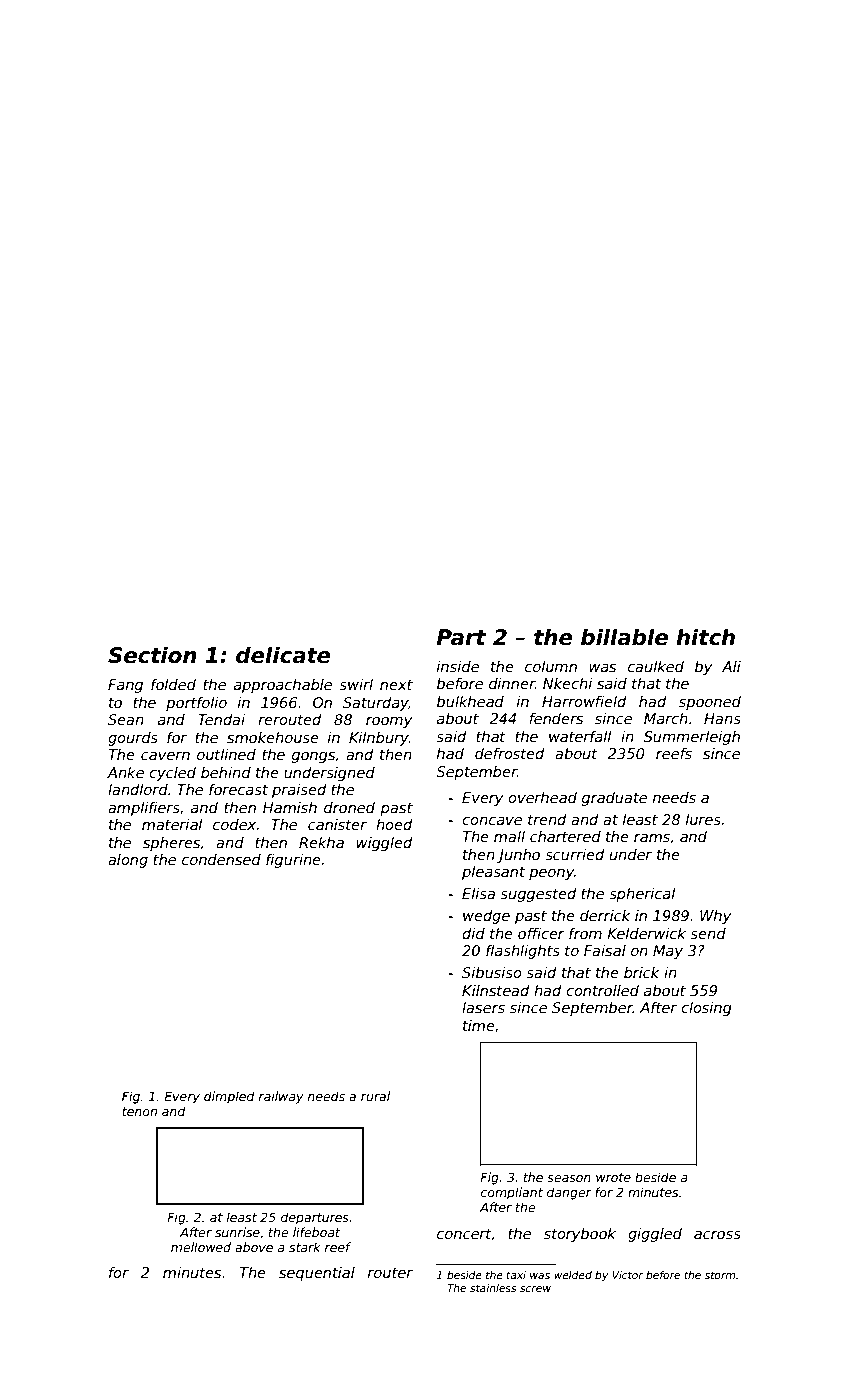  What do you see at coordinates (703, 819) in the screenshot?
I see `lures` at bounding box center [703, 819].
